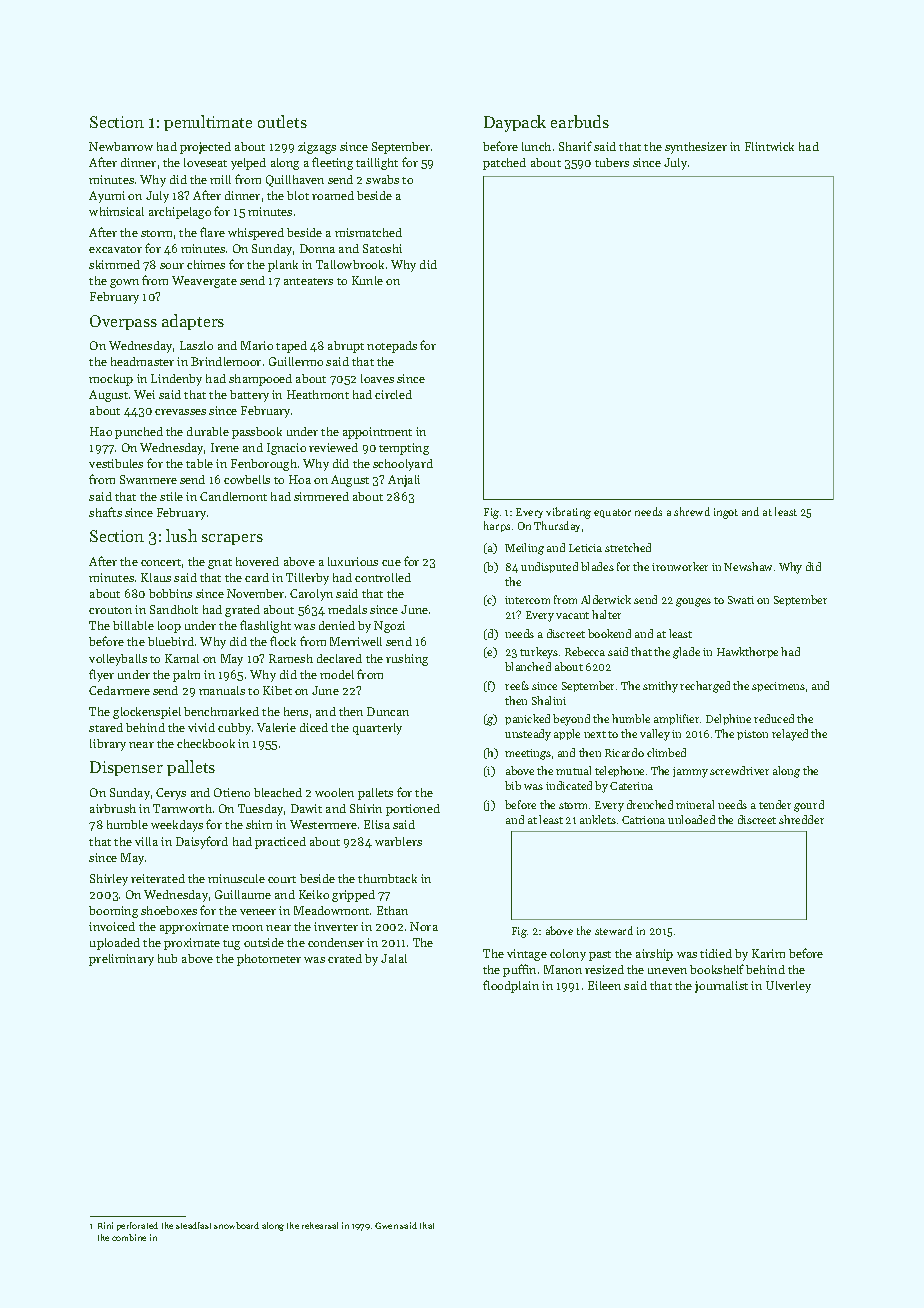  Describe the element at coordinates (721, 987) in the image. I see `journalist` at that location.
